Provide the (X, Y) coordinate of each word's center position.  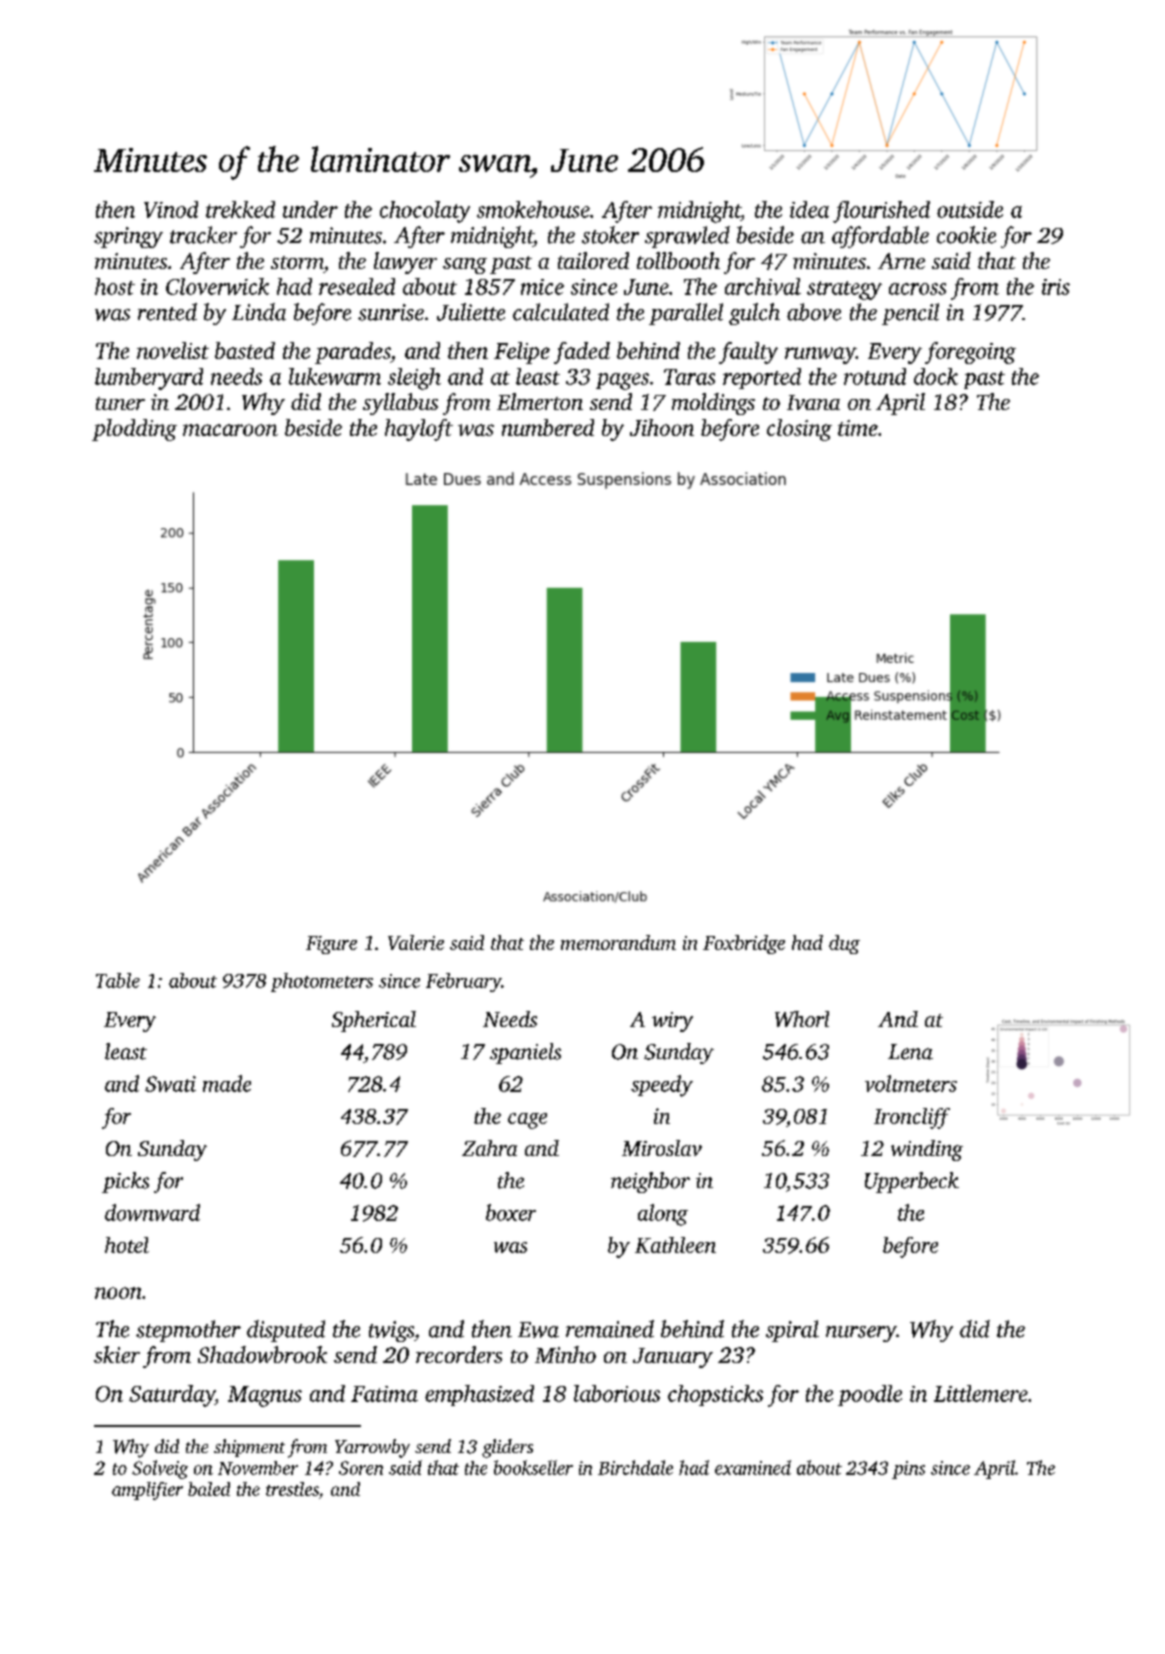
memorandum (618, 942)
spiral (792, 1331)
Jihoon (662, 427)
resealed (357, 286)
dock (936, 376)
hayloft (419, 430)
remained (610, 1329)
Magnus (265, 1396)
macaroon (230, 430)
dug (844, 944)
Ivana (813, 402)
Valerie (416, 942)
